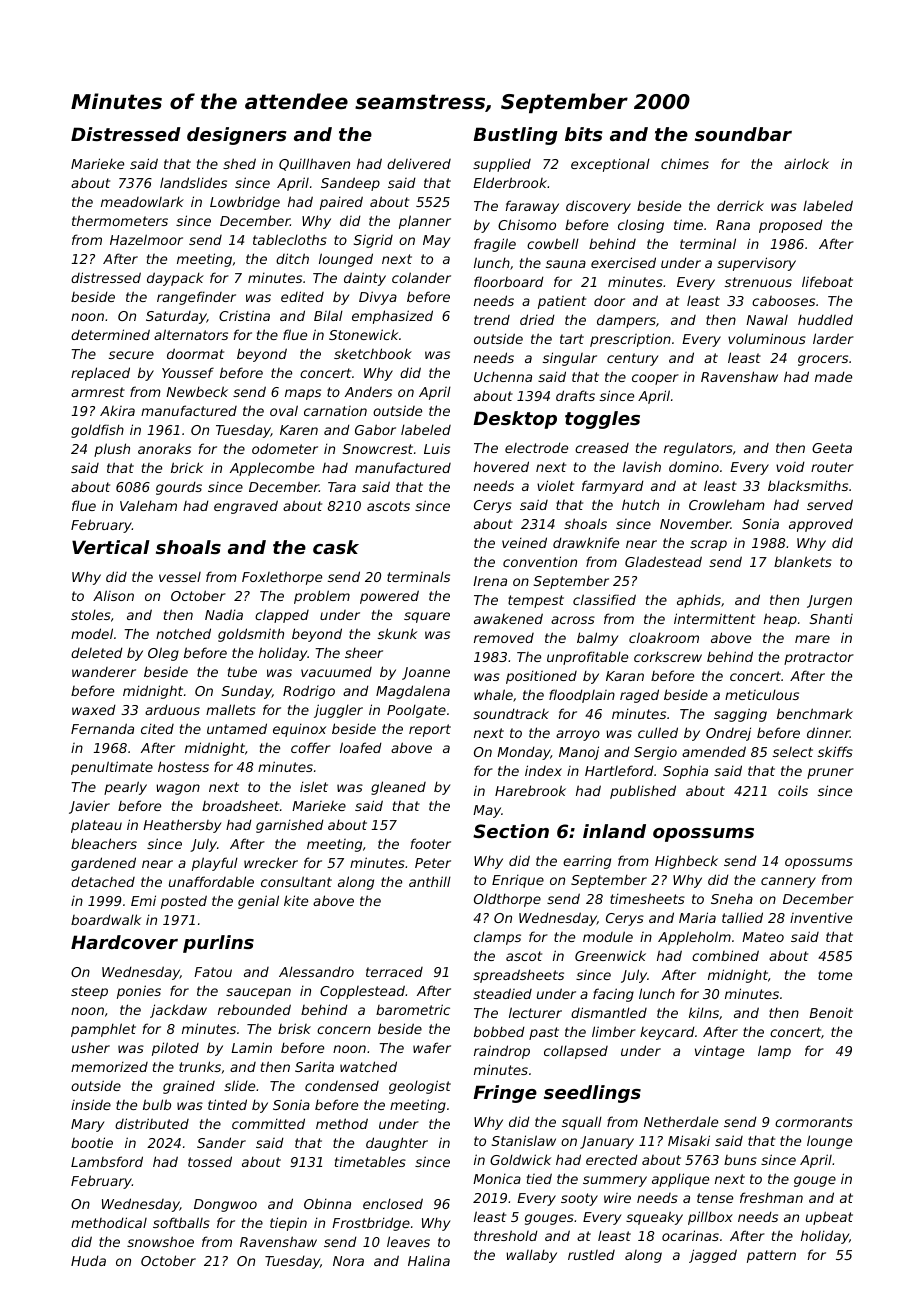 The height and width of the screenshot is (1308, 924). Describe the element at coordinates (341, 203) in the screenshot. I see `paired` at that location.
